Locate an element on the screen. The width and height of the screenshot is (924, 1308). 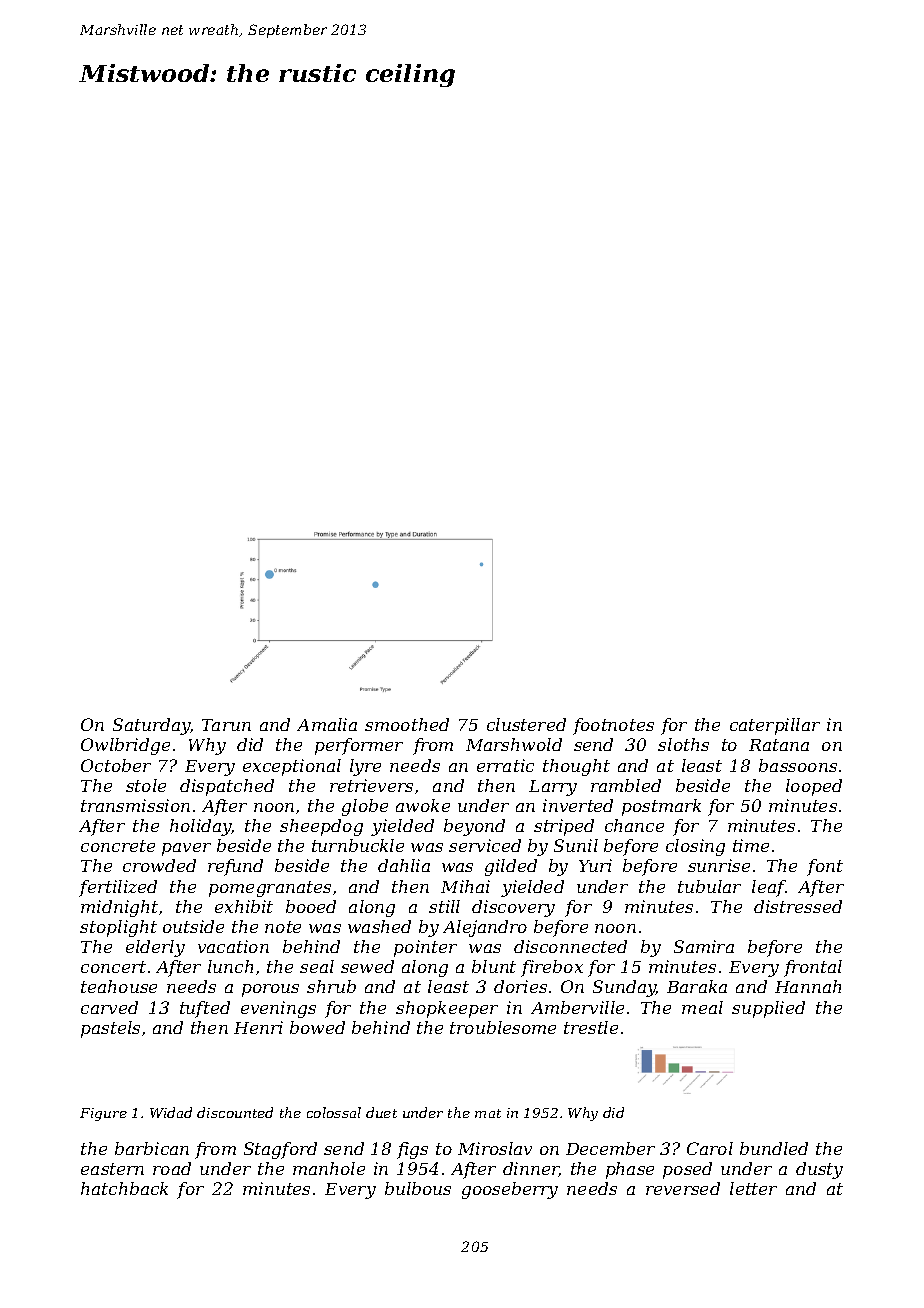
dahlia is located at coordinates (404, 865).
